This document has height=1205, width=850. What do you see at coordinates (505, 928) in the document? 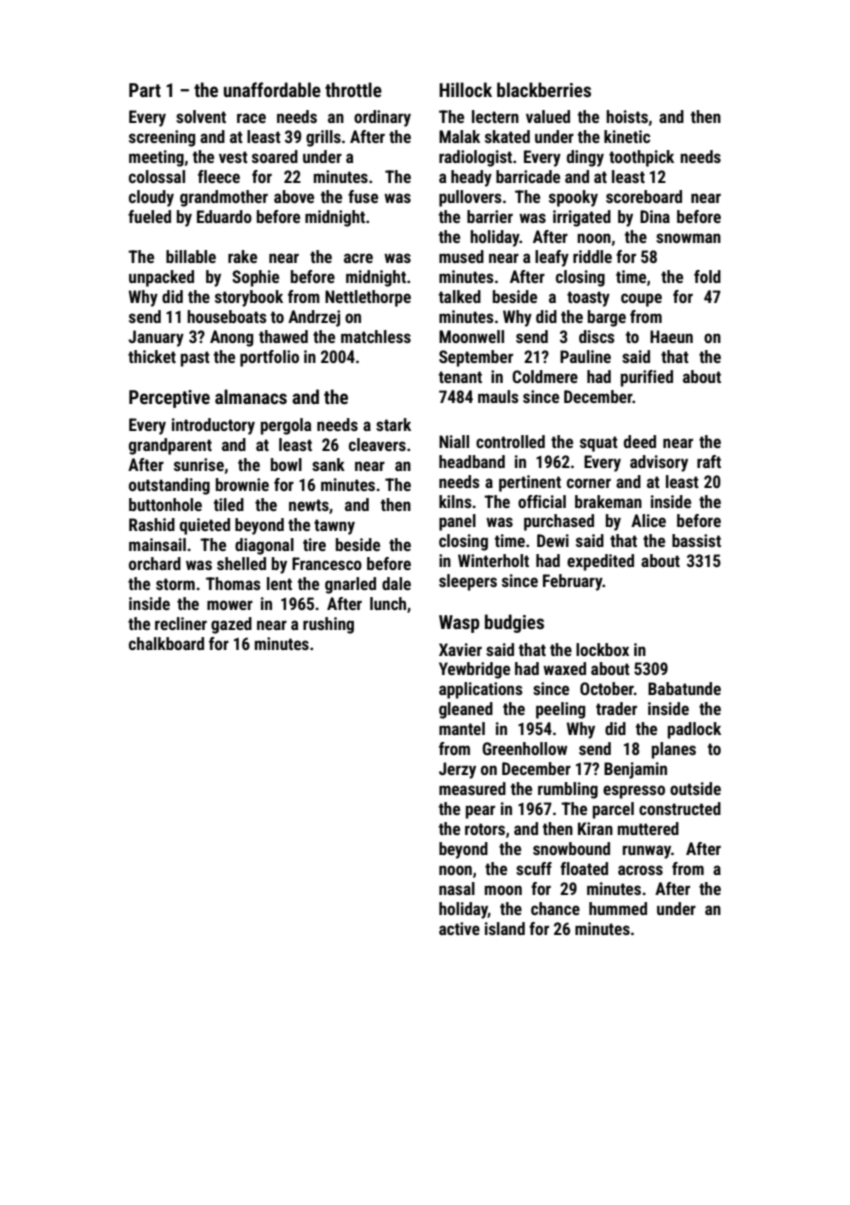
I see `island` at bounding box center [505, 928].
